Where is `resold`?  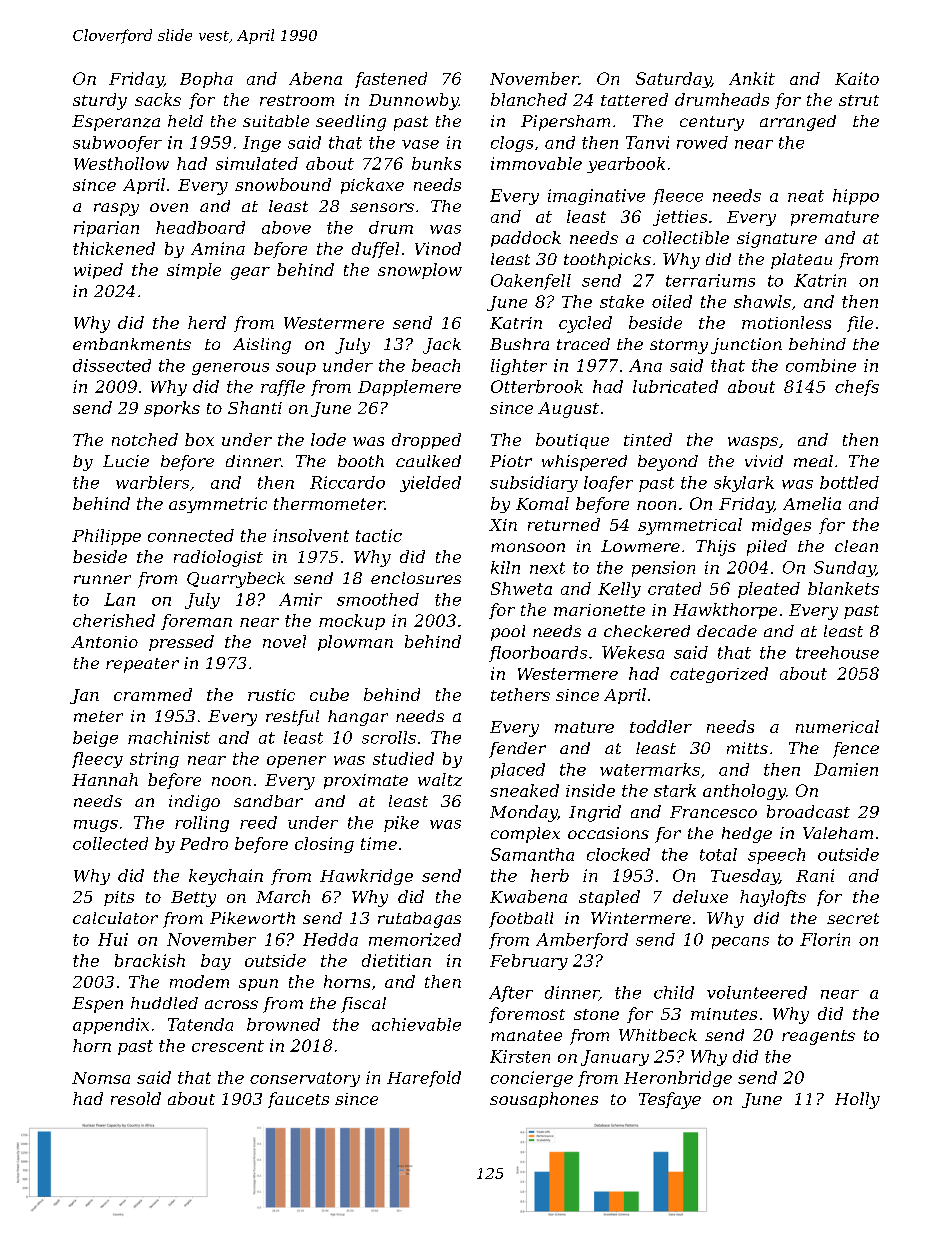 resold is located at coordinates (136, 1098).
